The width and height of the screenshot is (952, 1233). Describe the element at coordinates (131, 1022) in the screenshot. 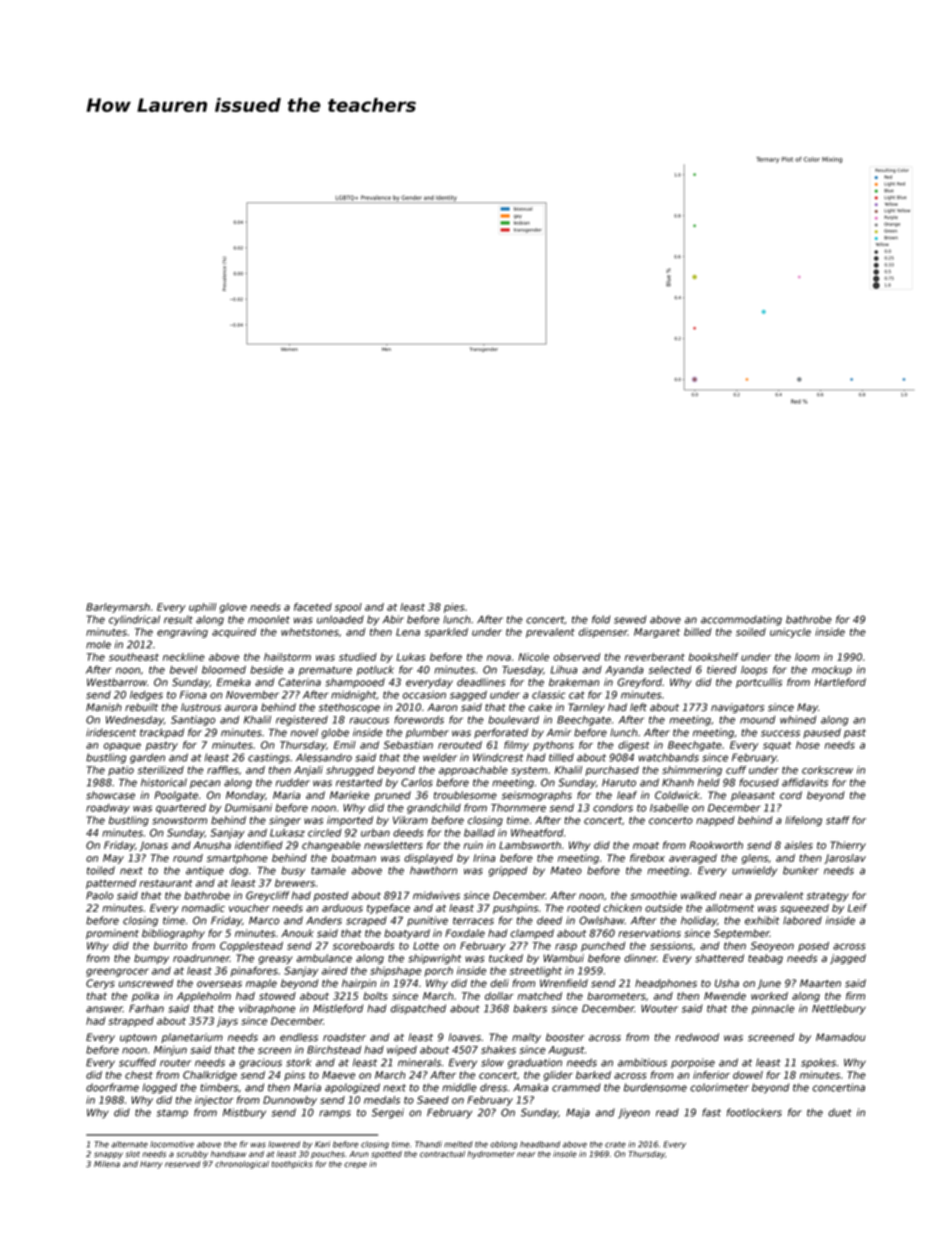

I see `strapped` at that location.
